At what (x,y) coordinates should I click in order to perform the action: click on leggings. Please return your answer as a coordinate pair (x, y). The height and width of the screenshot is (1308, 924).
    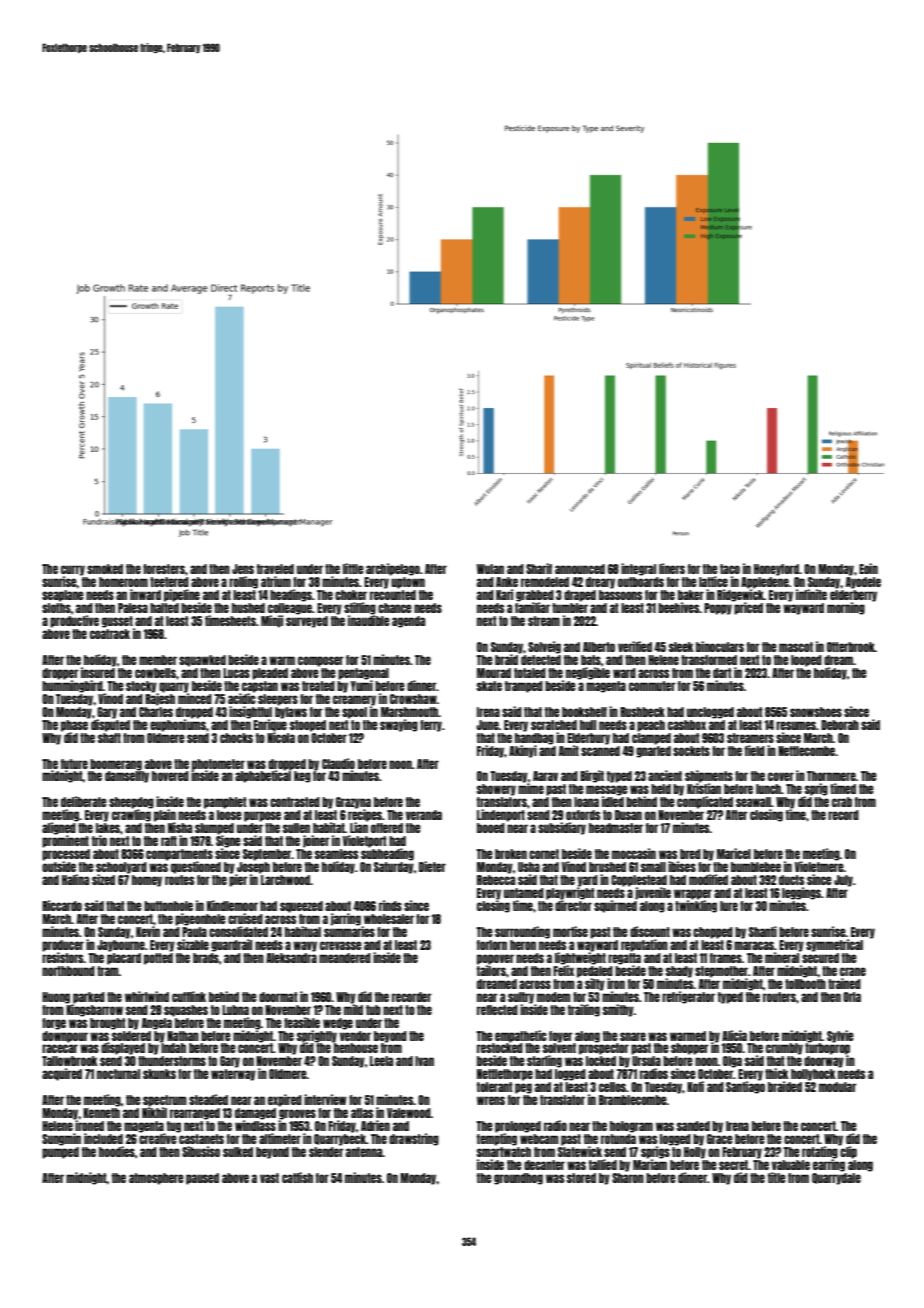
    Looking at the image, I should click on (801, 893).
